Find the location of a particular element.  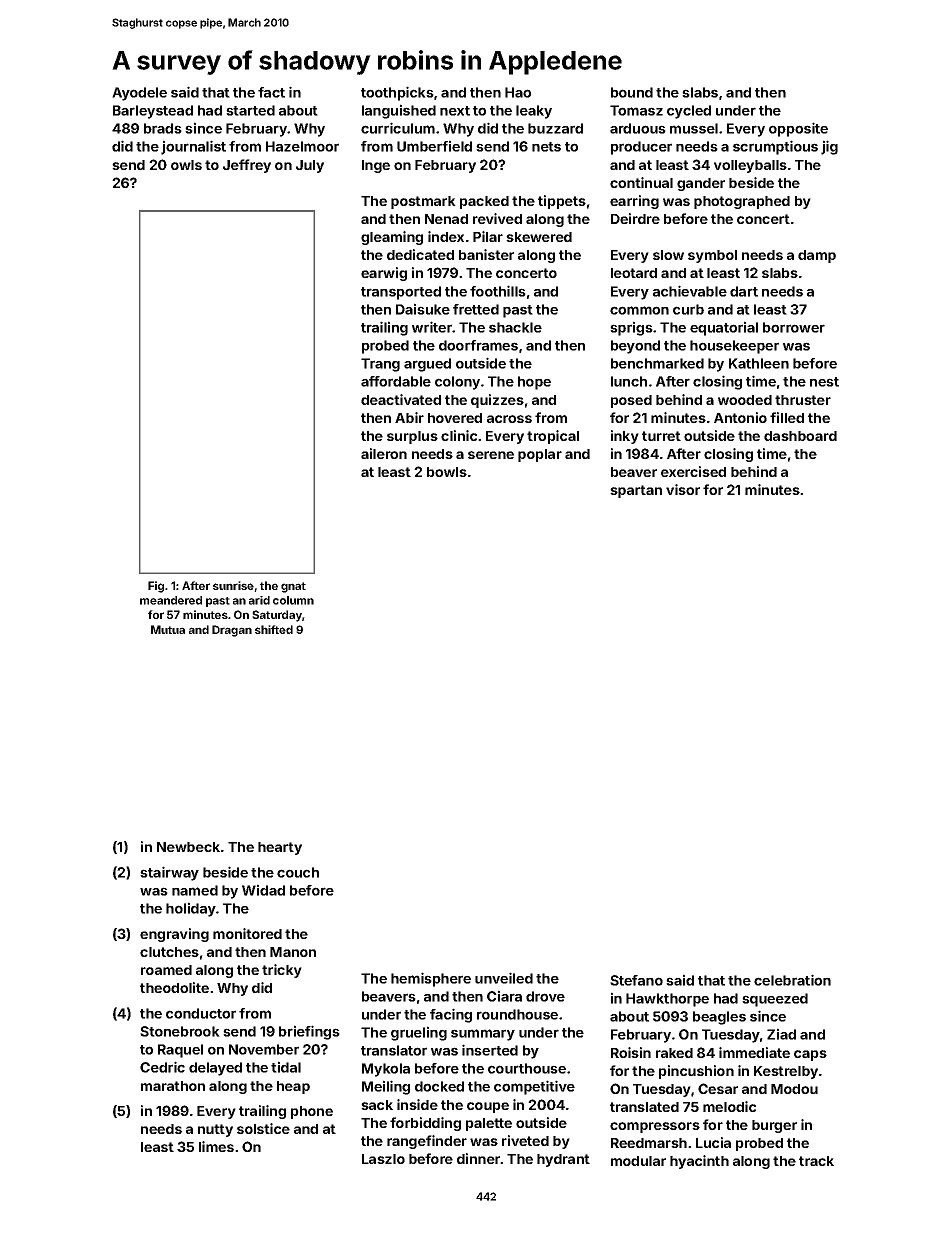

bound is located at coordinates (632, 92).
